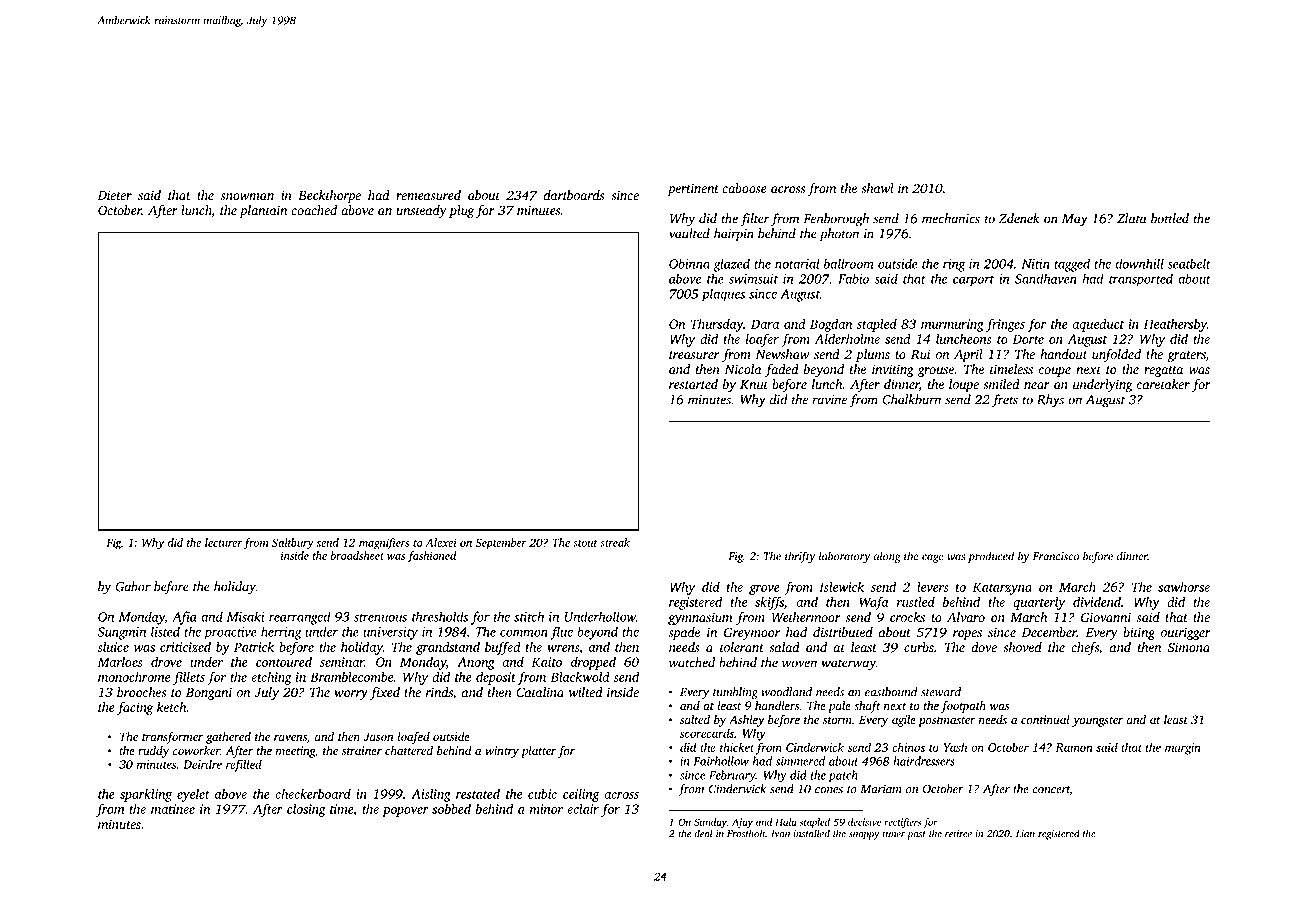  Describe the element at coordinates (836, 220) in the screenshot. I see `Fenborough` at that location.
